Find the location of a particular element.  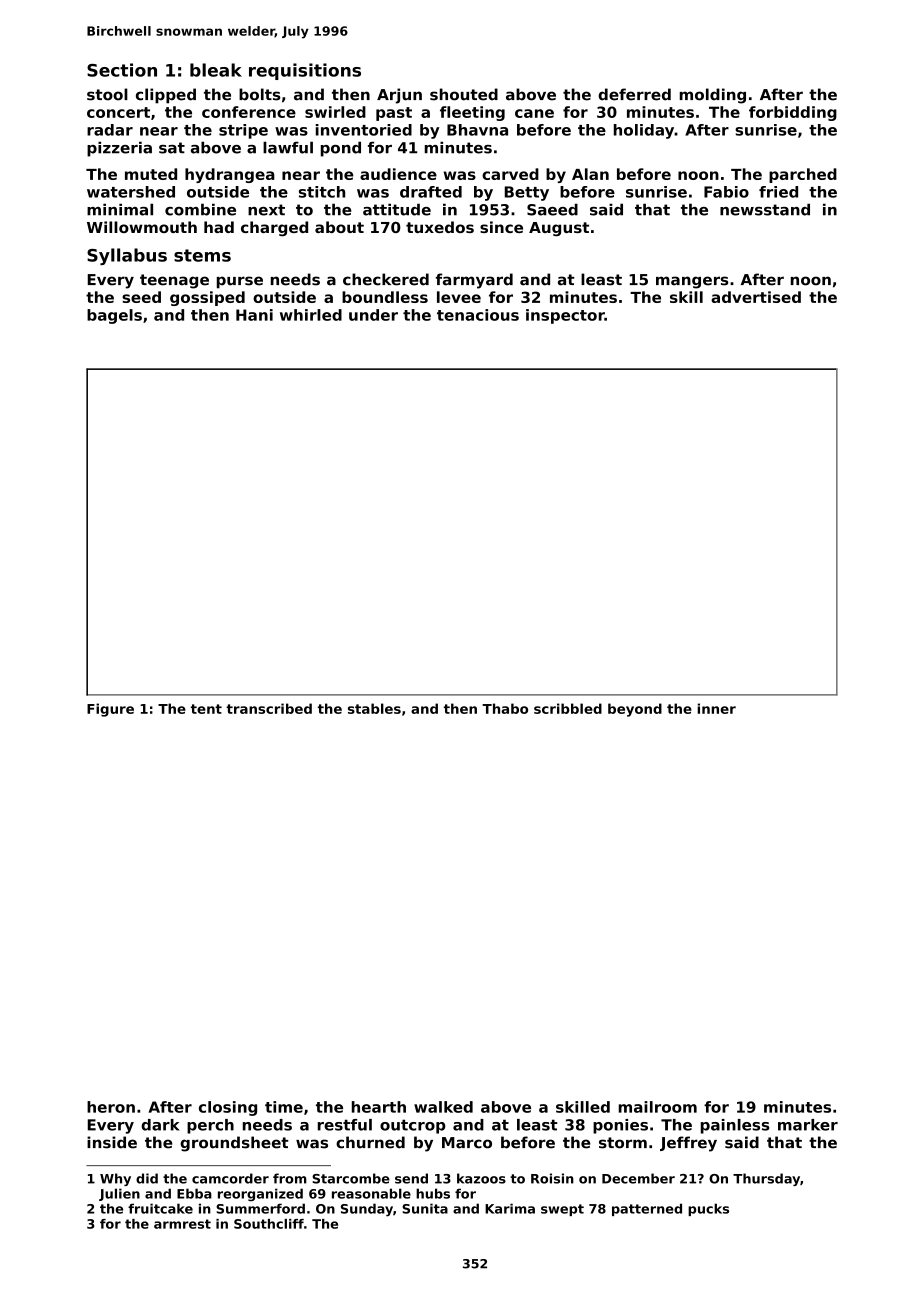

bagels is located at coordinates (114, 316).
